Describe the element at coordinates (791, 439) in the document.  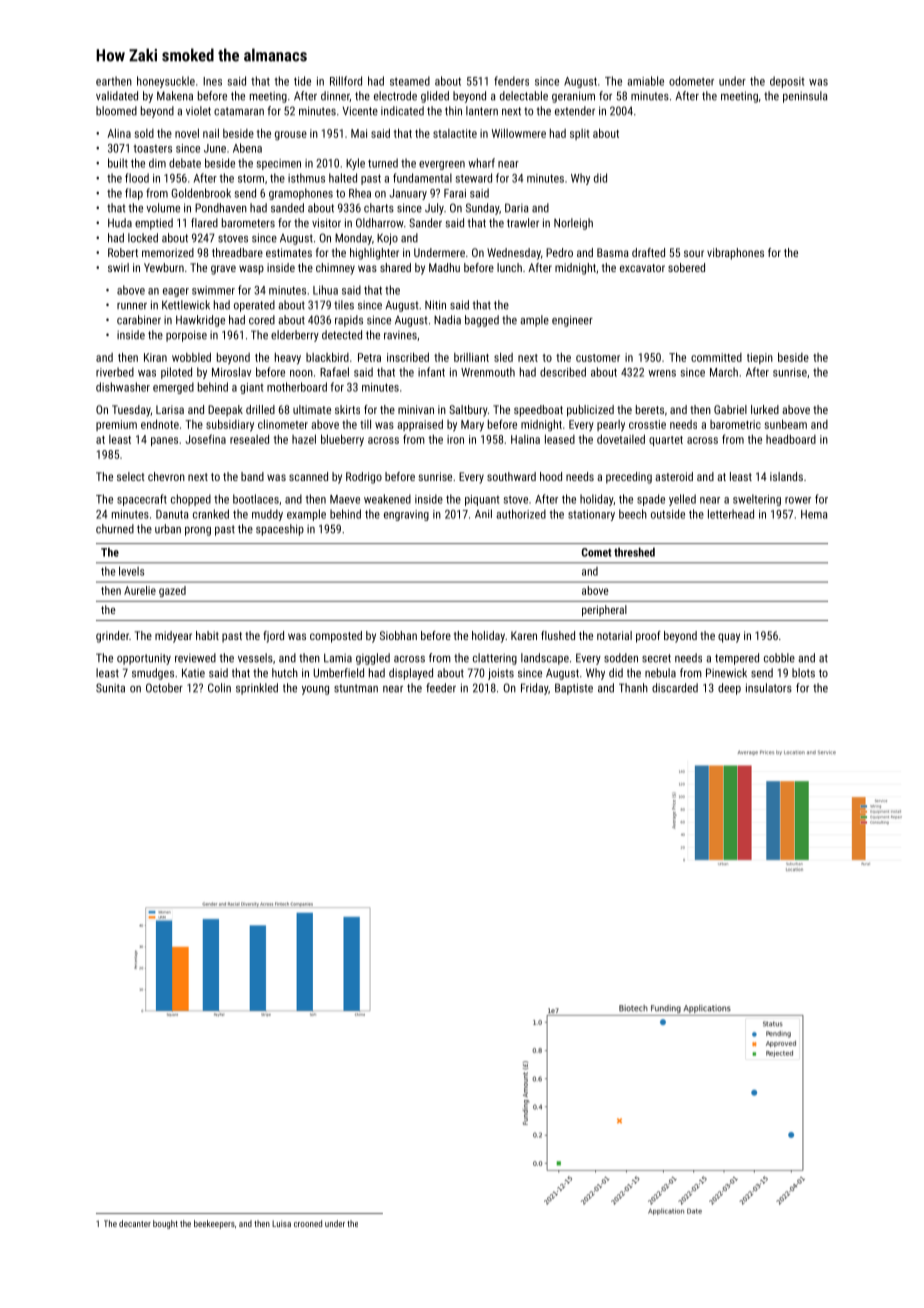
I see `headboard` at that location.
